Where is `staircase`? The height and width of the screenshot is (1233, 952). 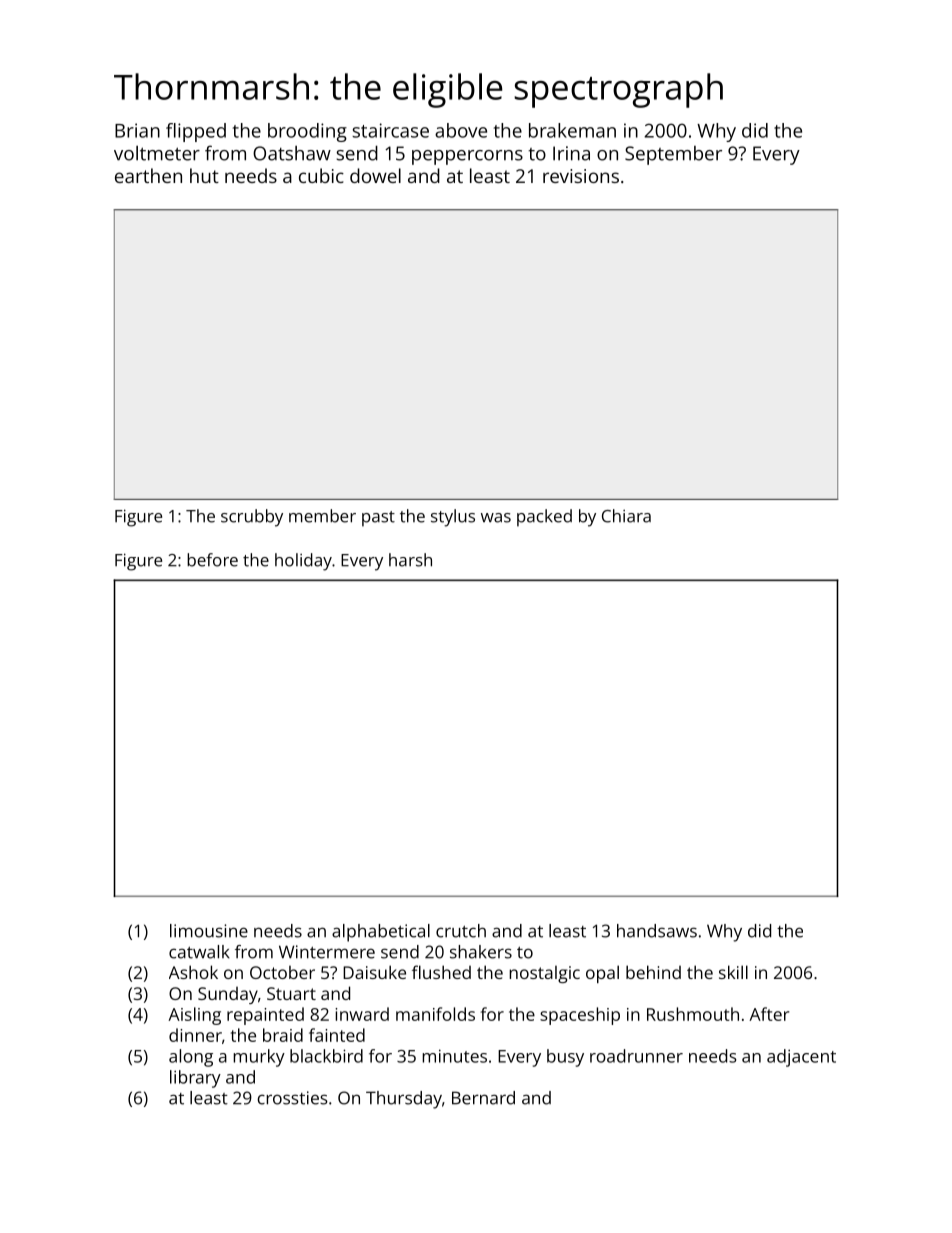 staircase is located at coordinates (390, 130).
